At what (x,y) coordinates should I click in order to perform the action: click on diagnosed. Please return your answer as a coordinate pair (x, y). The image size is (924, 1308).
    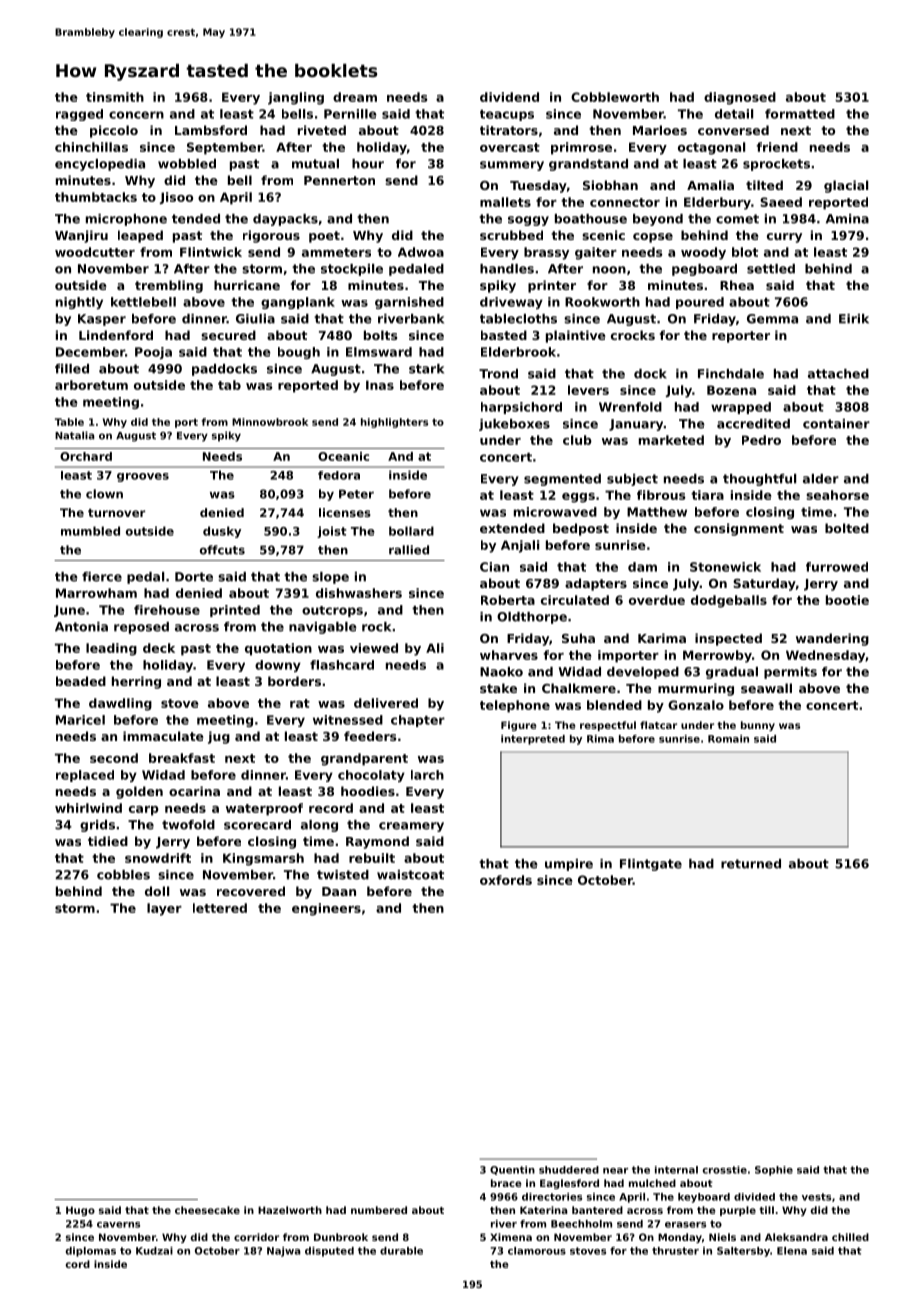
    Looking at the image, I should click on (740, 98).
